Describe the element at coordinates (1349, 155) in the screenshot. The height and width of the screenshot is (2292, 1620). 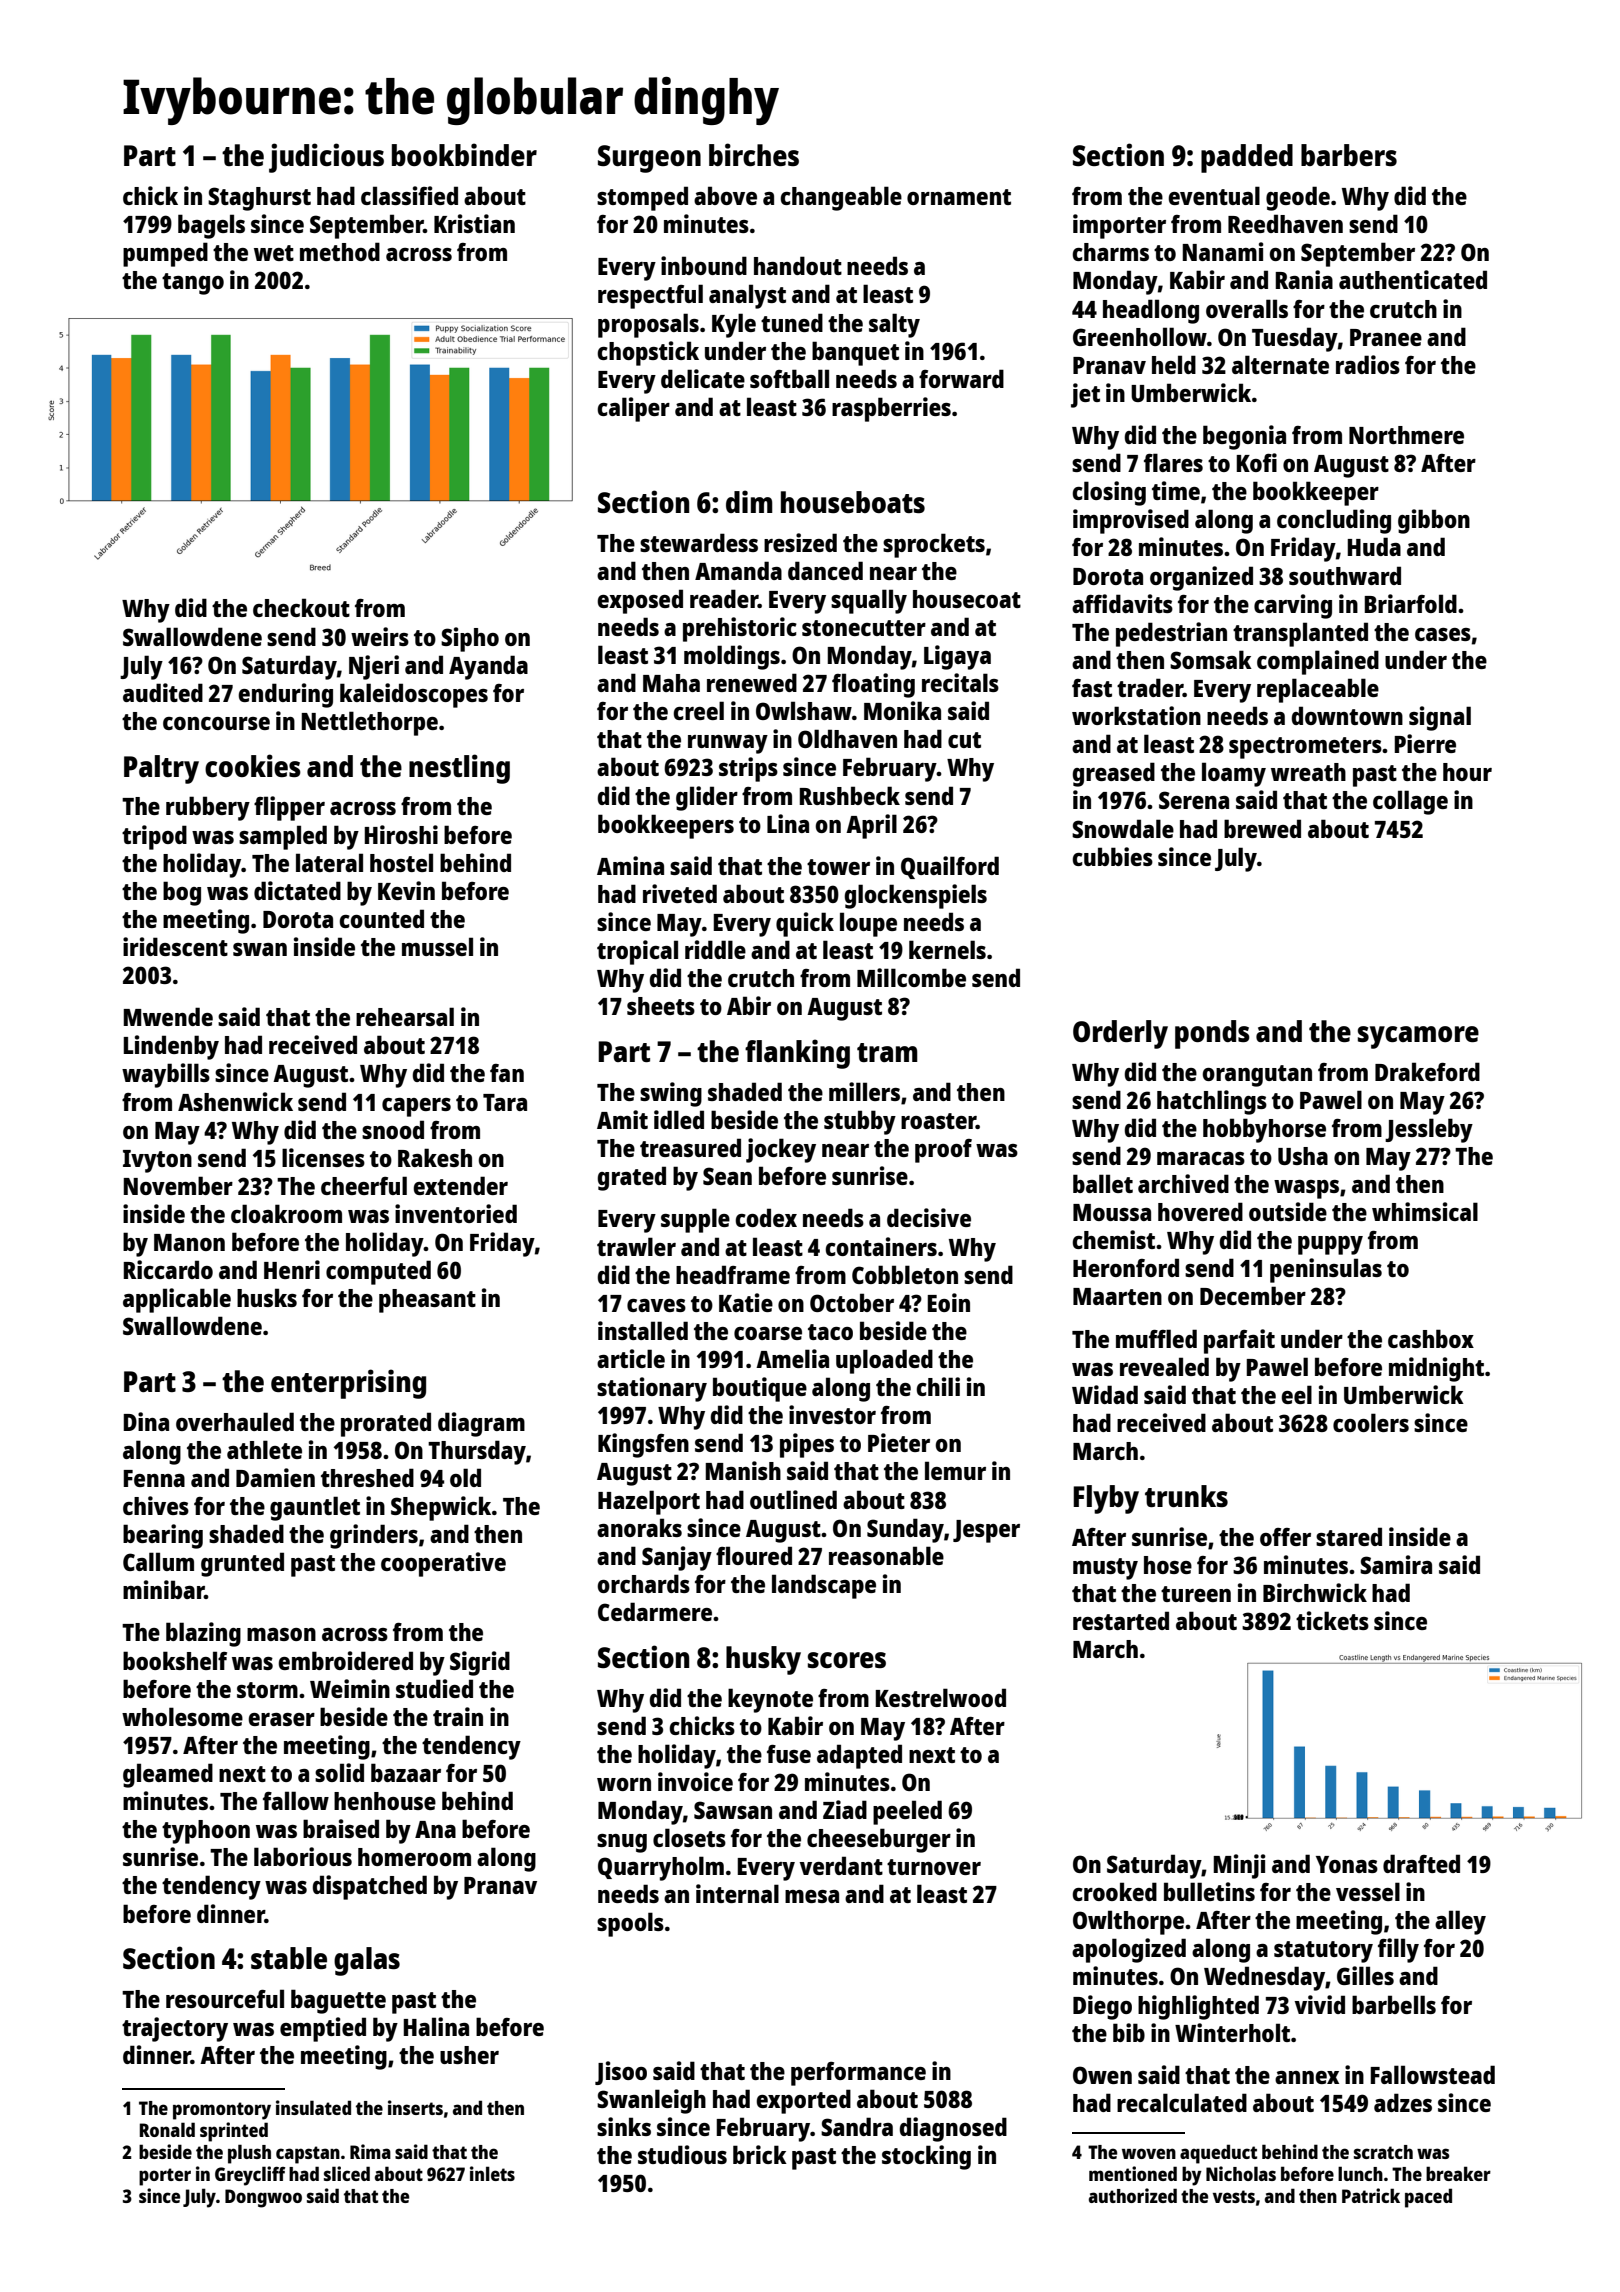
I see `barbers` at that location.
